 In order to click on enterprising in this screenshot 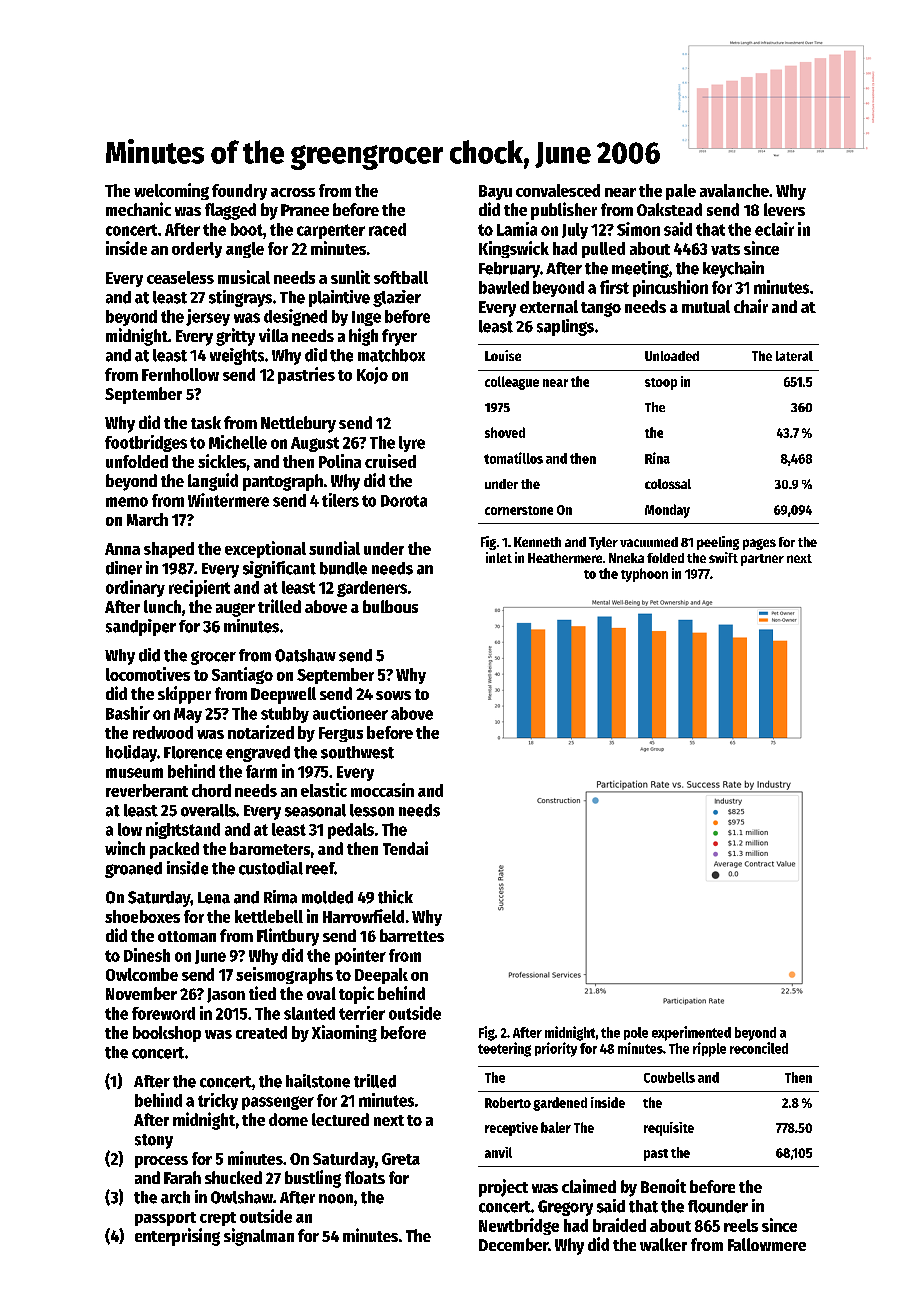, I will do `click(177, 1237)`.
